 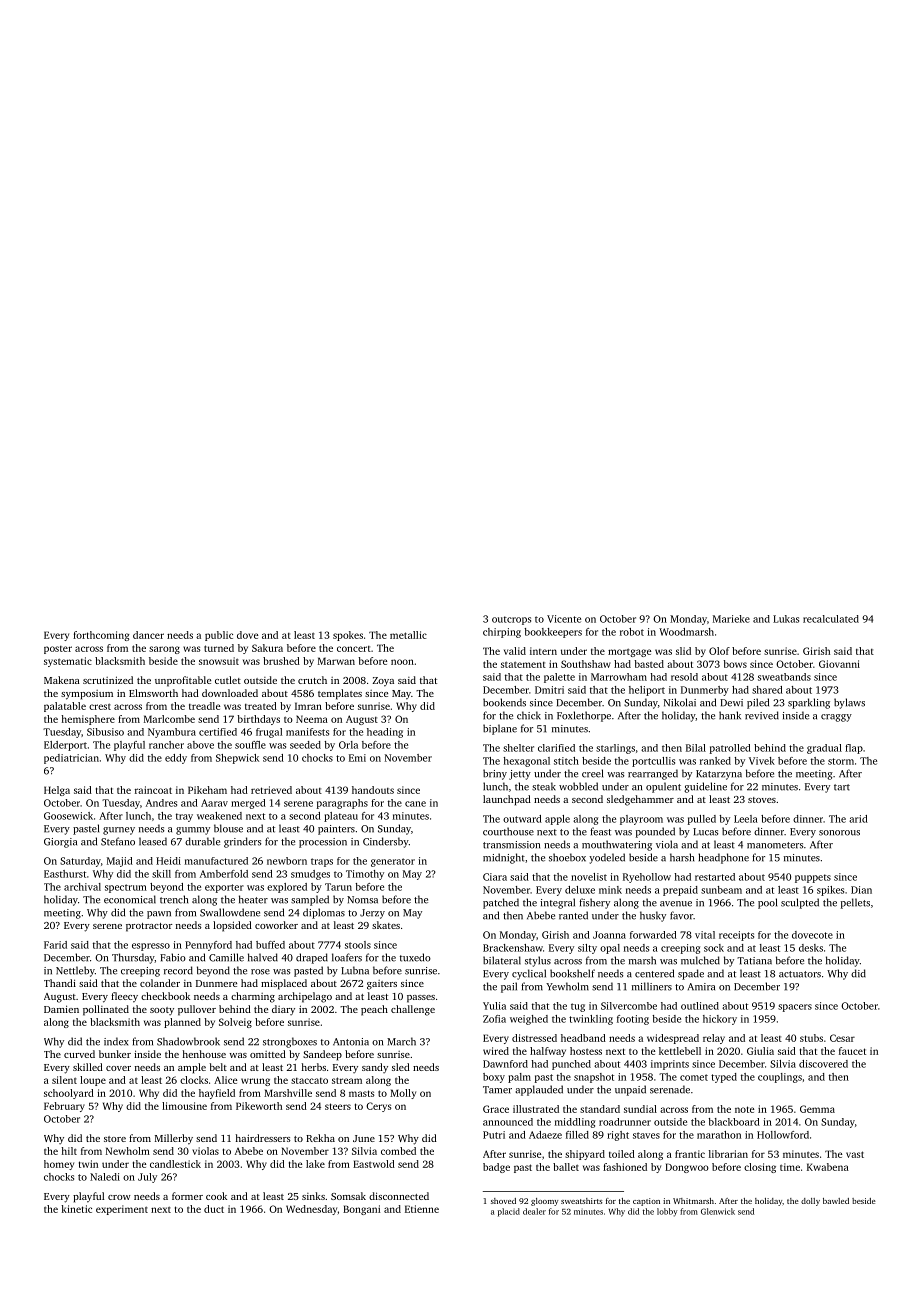 What do you see at coordinates (373, 790) in the page?
I see `handouts` at bounding box center [373, 790].
